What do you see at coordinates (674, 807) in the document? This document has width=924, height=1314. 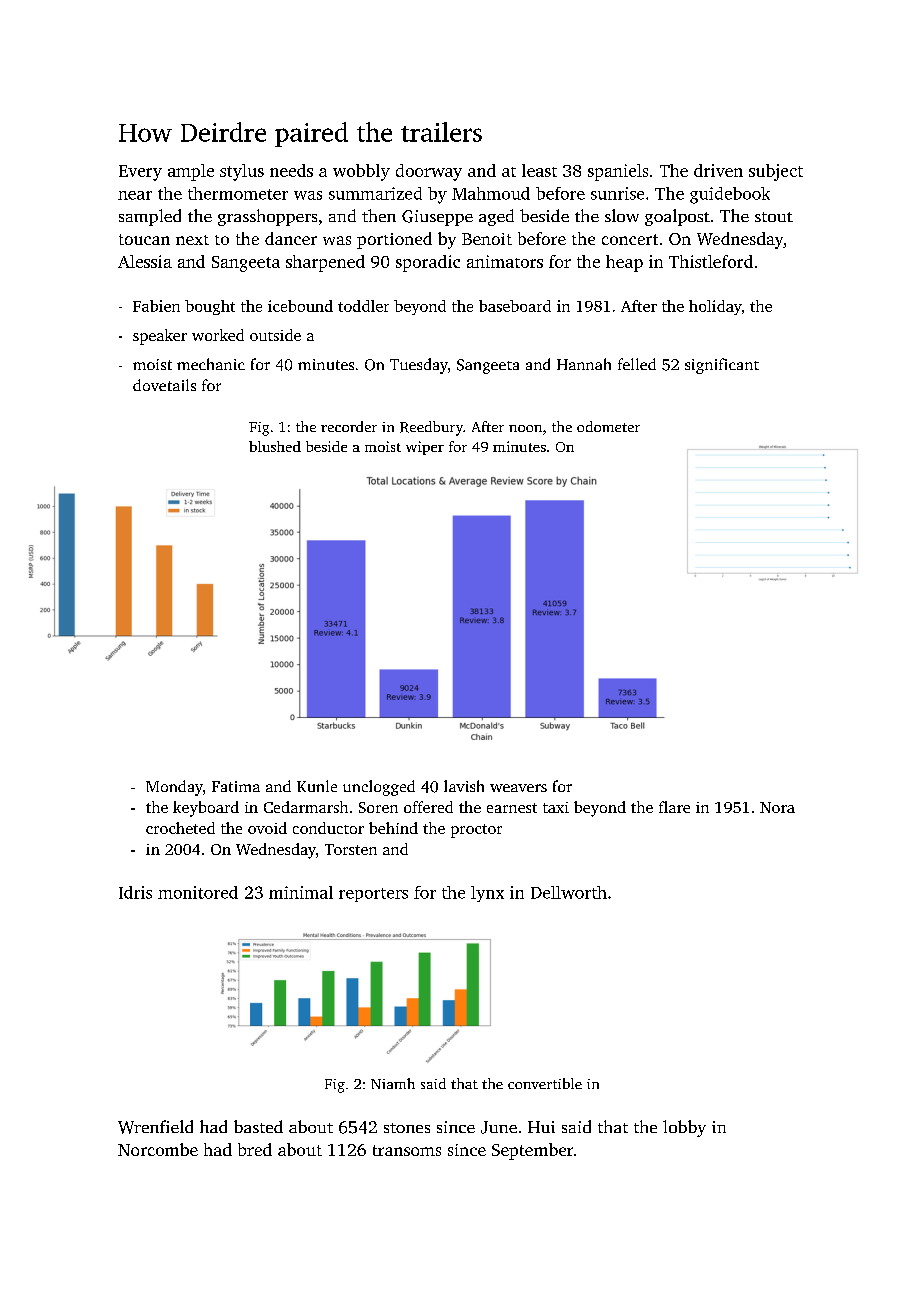 I see `flare` at bounding box center [674, 807].
